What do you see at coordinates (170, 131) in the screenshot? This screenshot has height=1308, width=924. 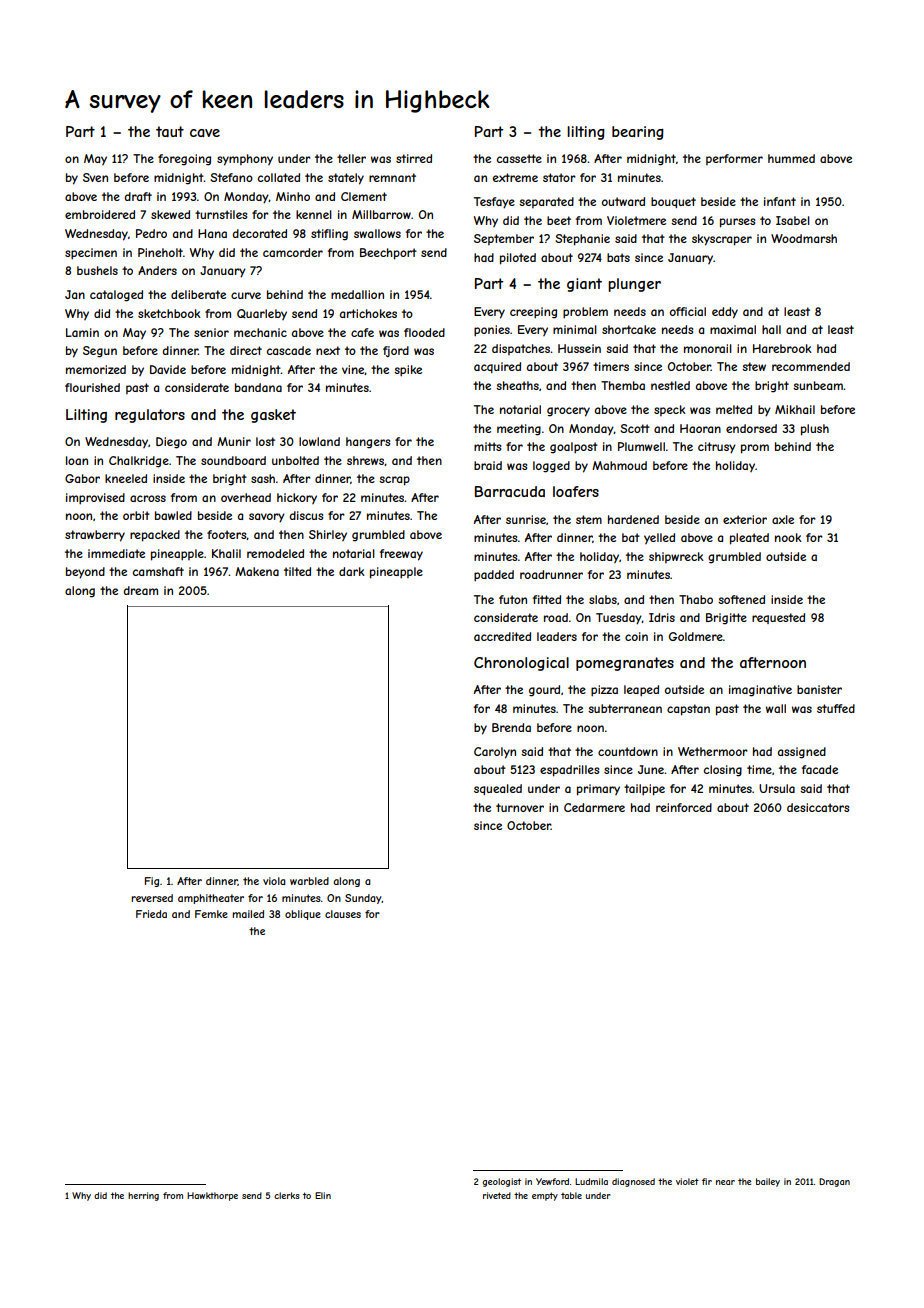 I see `taut` at bounding box center [170, 131].
